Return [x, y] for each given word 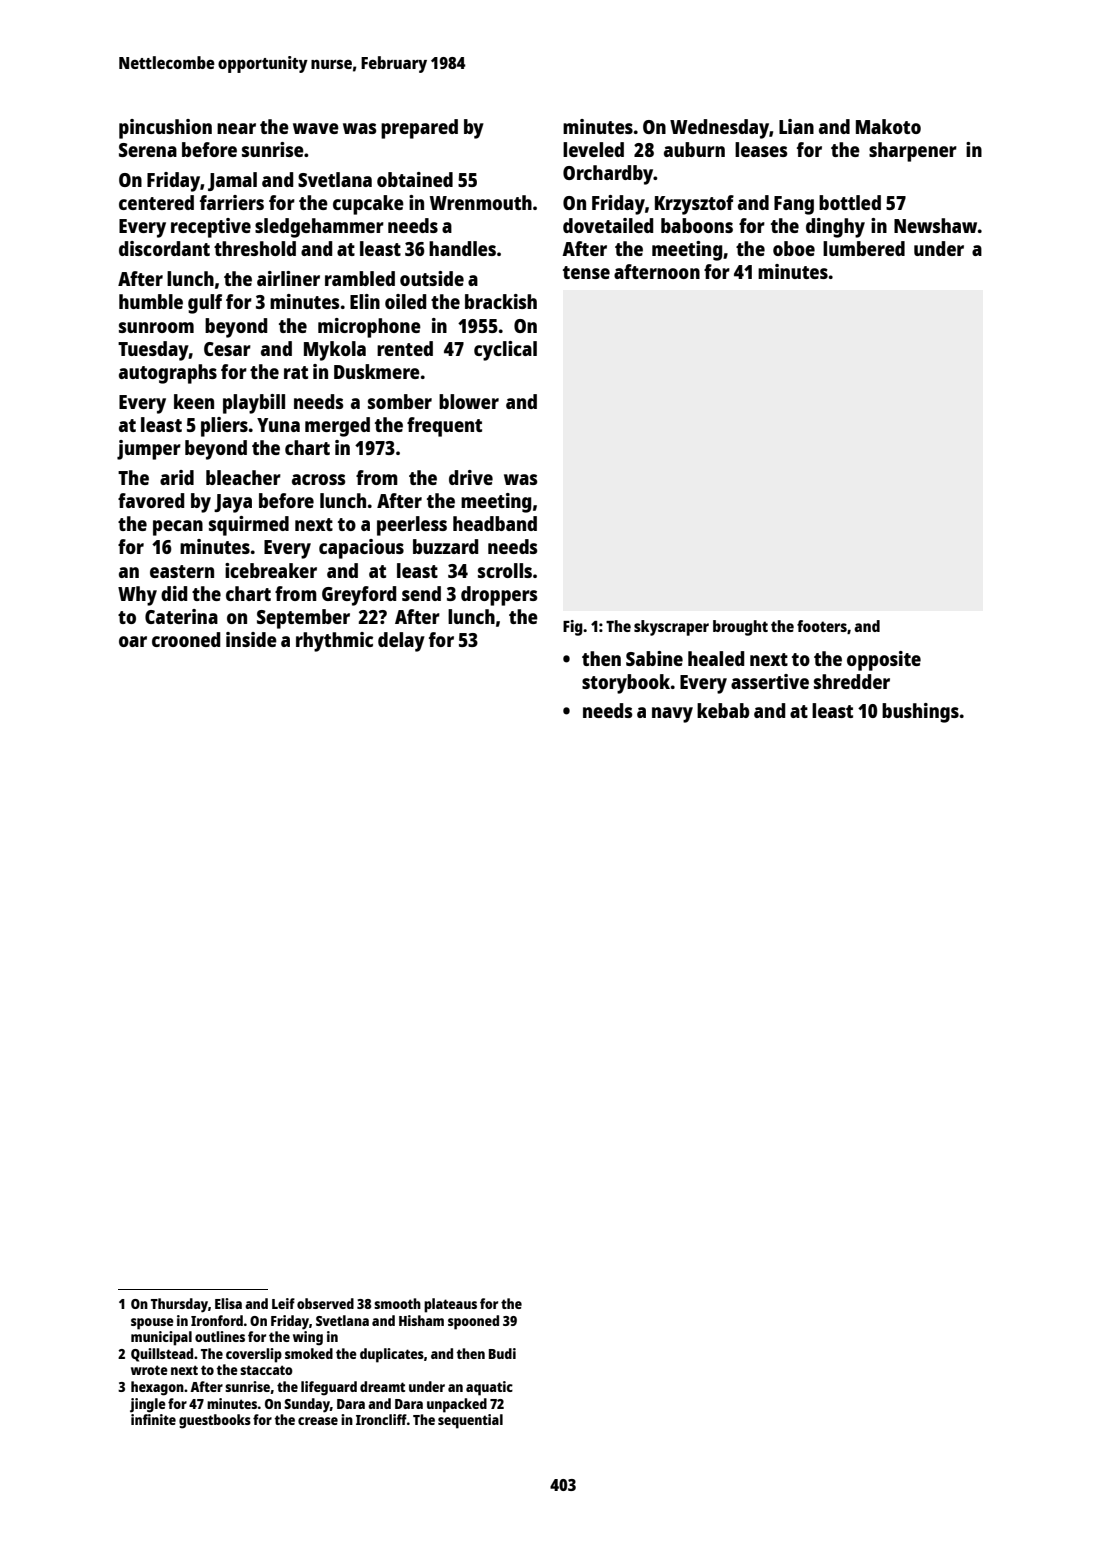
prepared [419, 129]
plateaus [450, 1305]
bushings [920, 713]
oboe [794, 248]
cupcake [368, 205]
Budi [502, 1353]
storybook [626, 684]
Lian [796, 126]
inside [251, 639]
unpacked [457, 1405]
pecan [178, 528]
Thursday [179, 1305]
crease [318, 1421]
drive [471, 477]
